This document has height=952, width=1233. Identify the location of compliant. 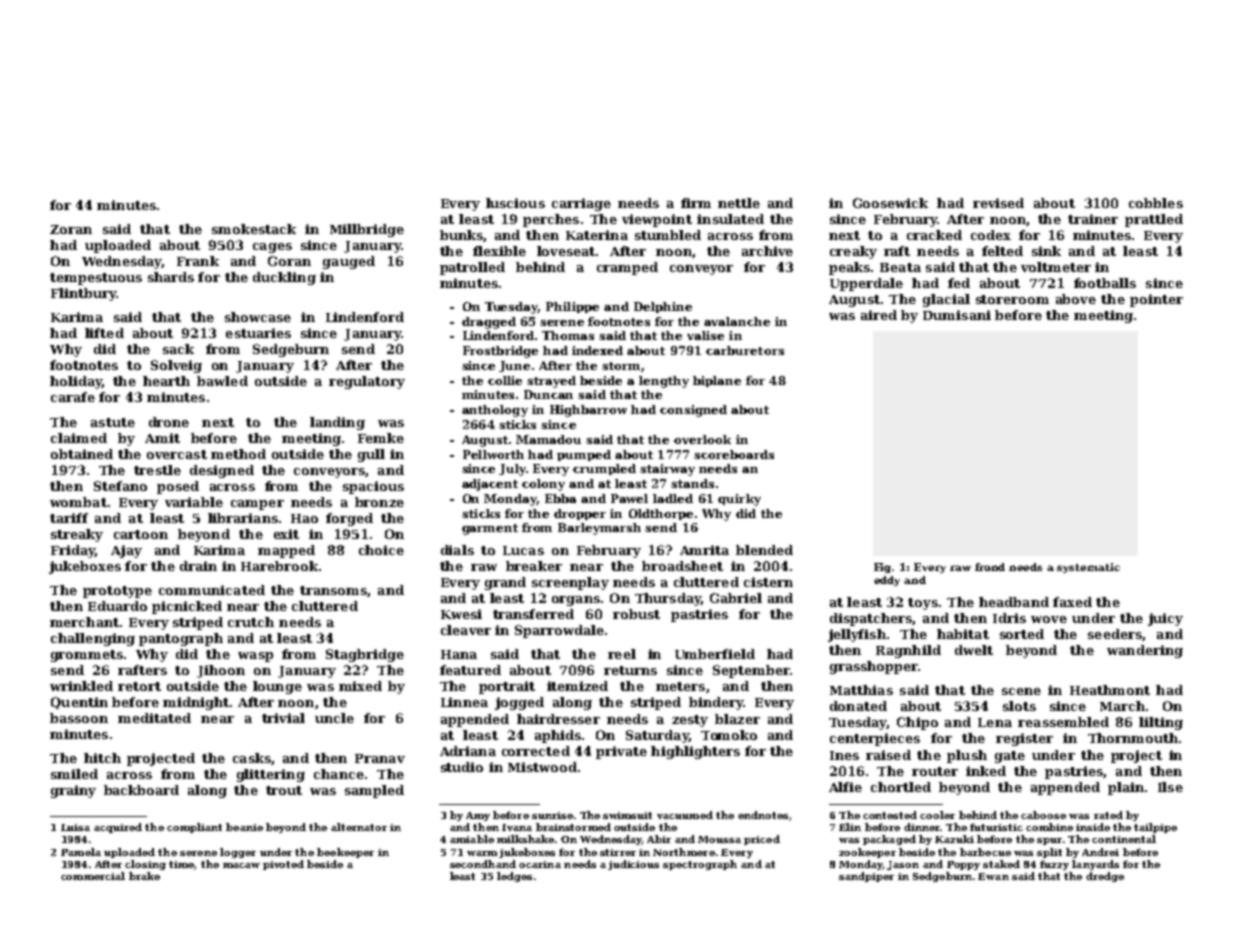
(194, 828).
